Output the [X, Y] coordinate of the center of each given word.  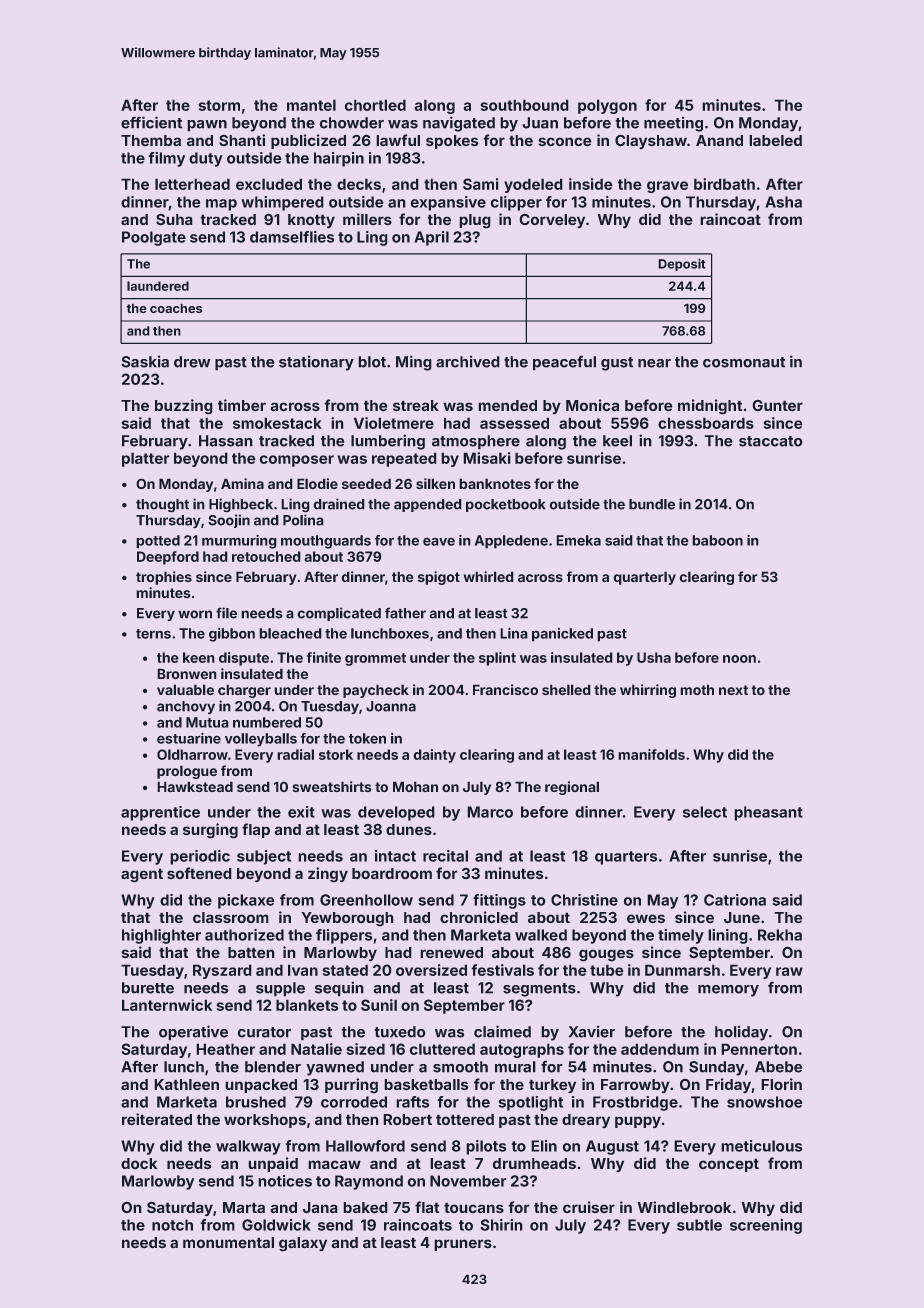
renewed [451, 953]
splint [497, 659]
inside [591, 184]
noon [739, 659]
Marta [244, 1208]
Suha [174, 219]
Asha [783, 202]
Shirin [501, 1225]
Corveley [552, 220]
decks [359, 184]
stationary [316, 363]
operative [193, 1033]
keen [199, 657]
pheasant [768, 813]
